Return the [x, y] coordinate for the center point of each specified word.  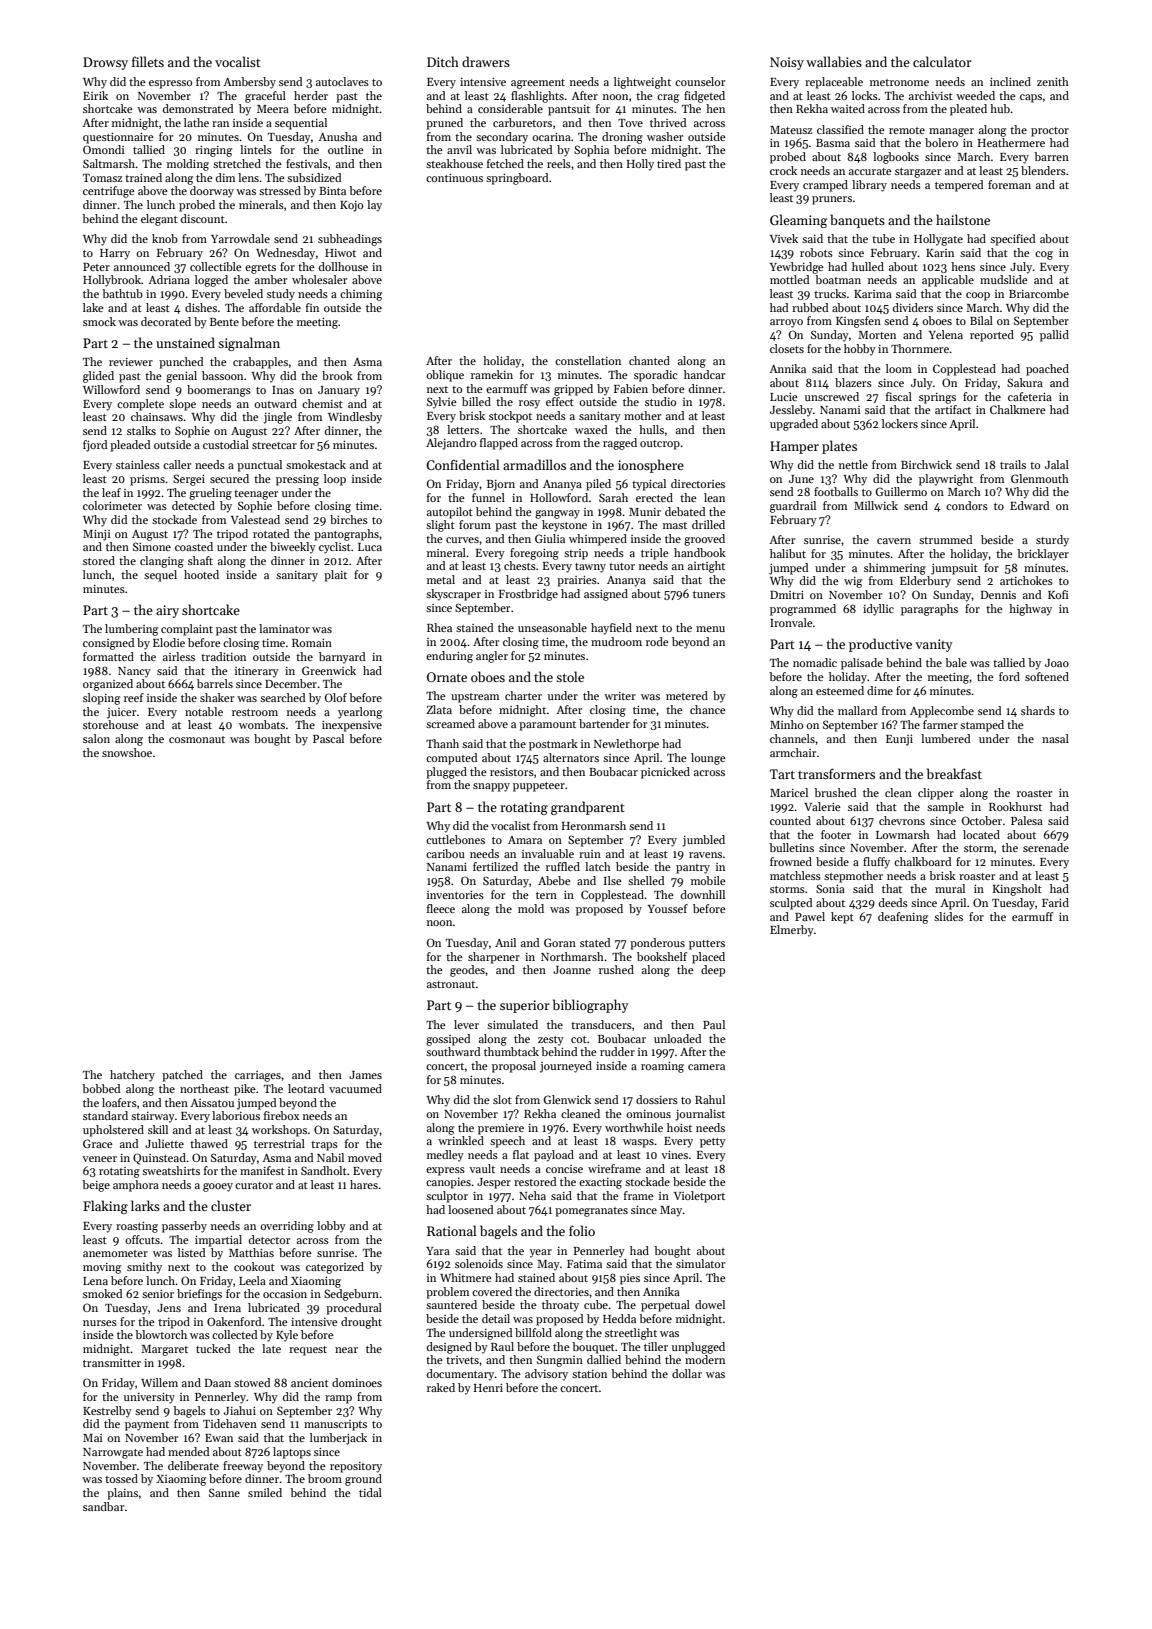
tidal [370, 1492]
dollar [687, 1373]
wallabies [834, 61]
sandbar [103, 1506]
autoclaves [342, 81]
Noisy [787, 63]
